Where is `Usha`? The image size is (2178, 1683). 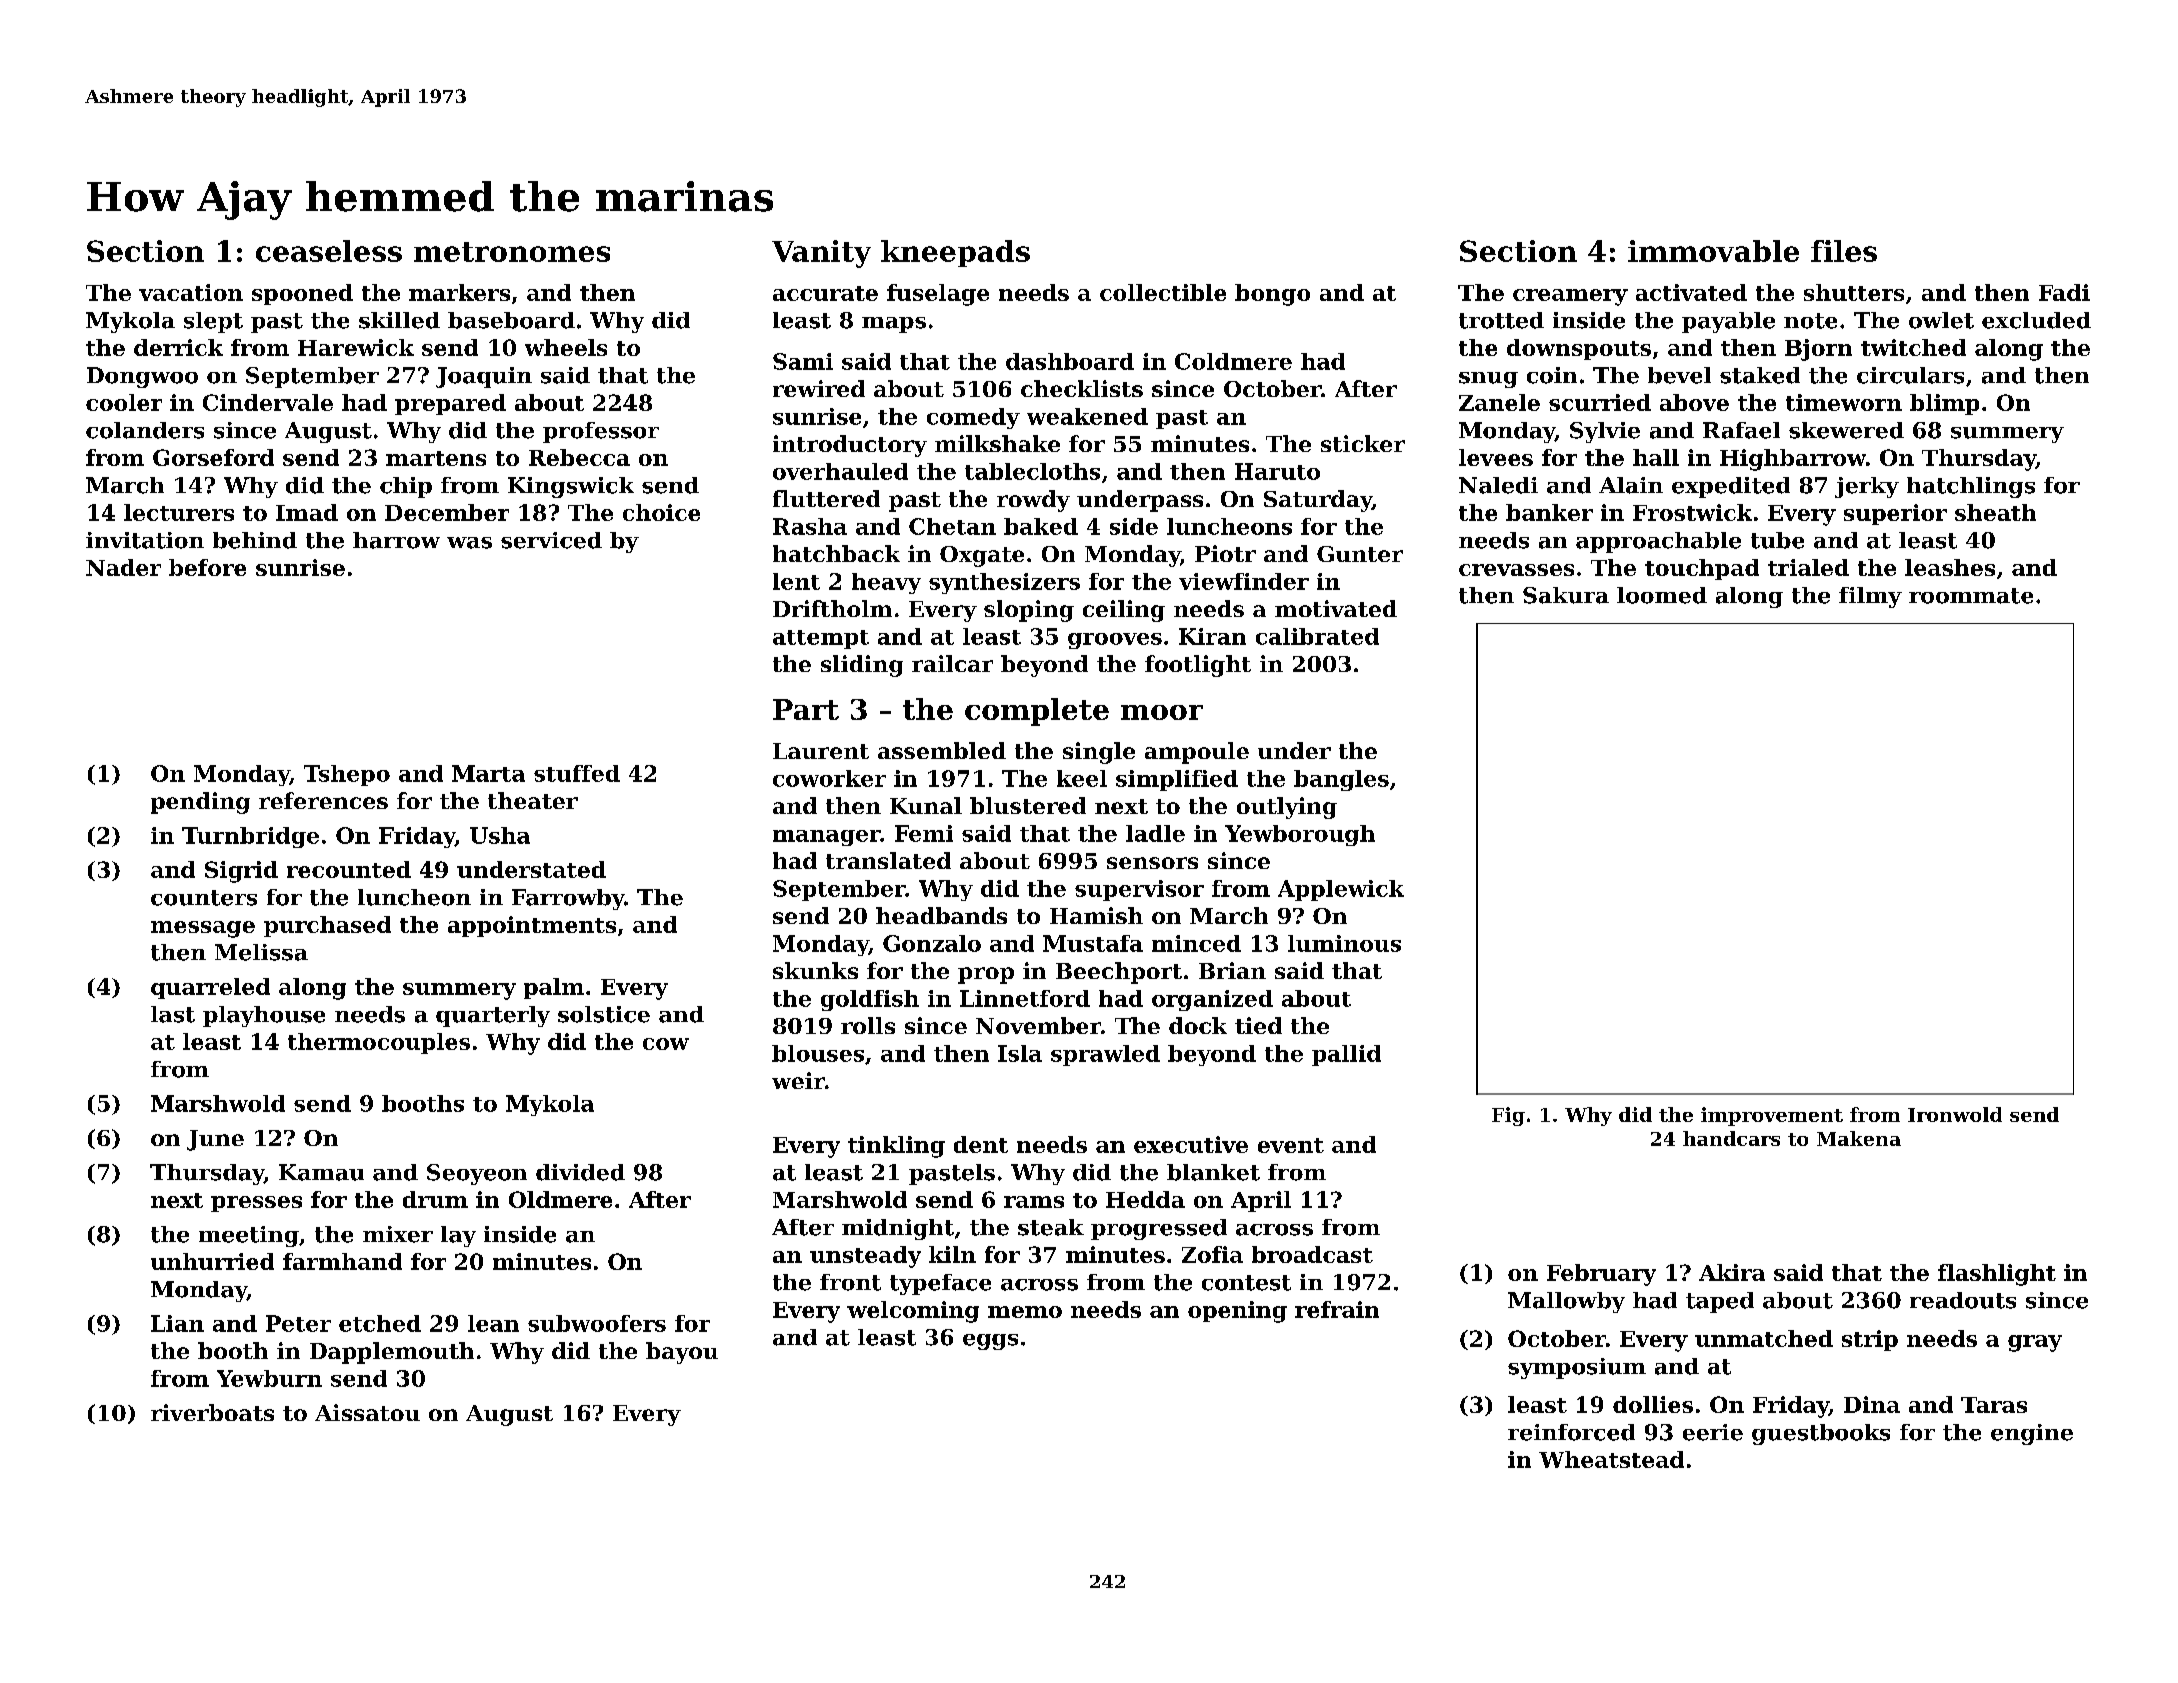
Usha is located at coordinates (500, 835).
